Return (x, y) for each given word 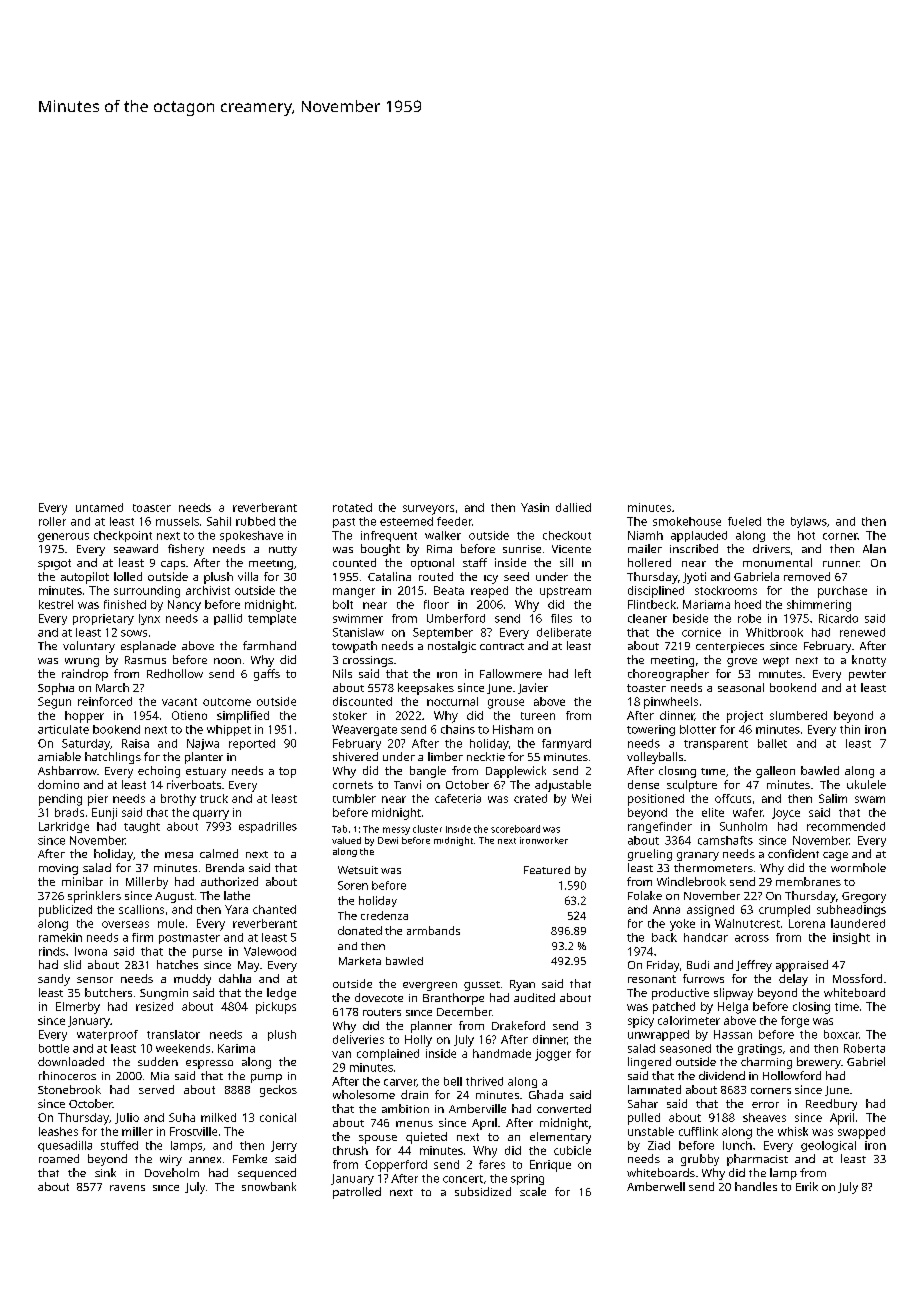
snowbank (269, 1186)
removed (807, 576)
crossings (368, 661)
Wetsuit (358, 870)
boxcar (841, 1034)
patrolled (357, 1193)
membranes (808, 881)
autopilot (85, 578)
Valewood (270, 951)
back (664, 937)
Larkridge (64, 827)
